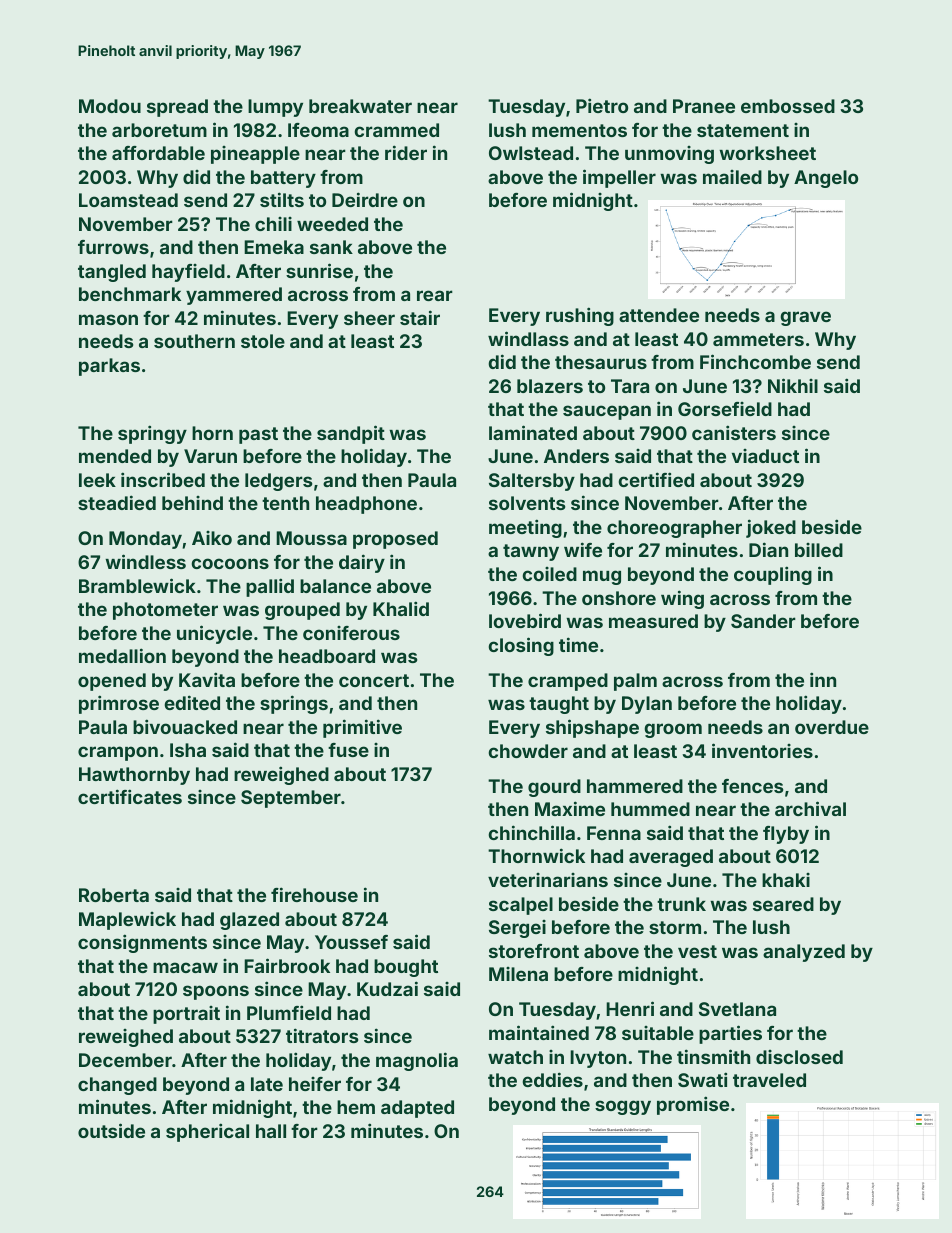  I want to click on outside, so click(111, 1130).
